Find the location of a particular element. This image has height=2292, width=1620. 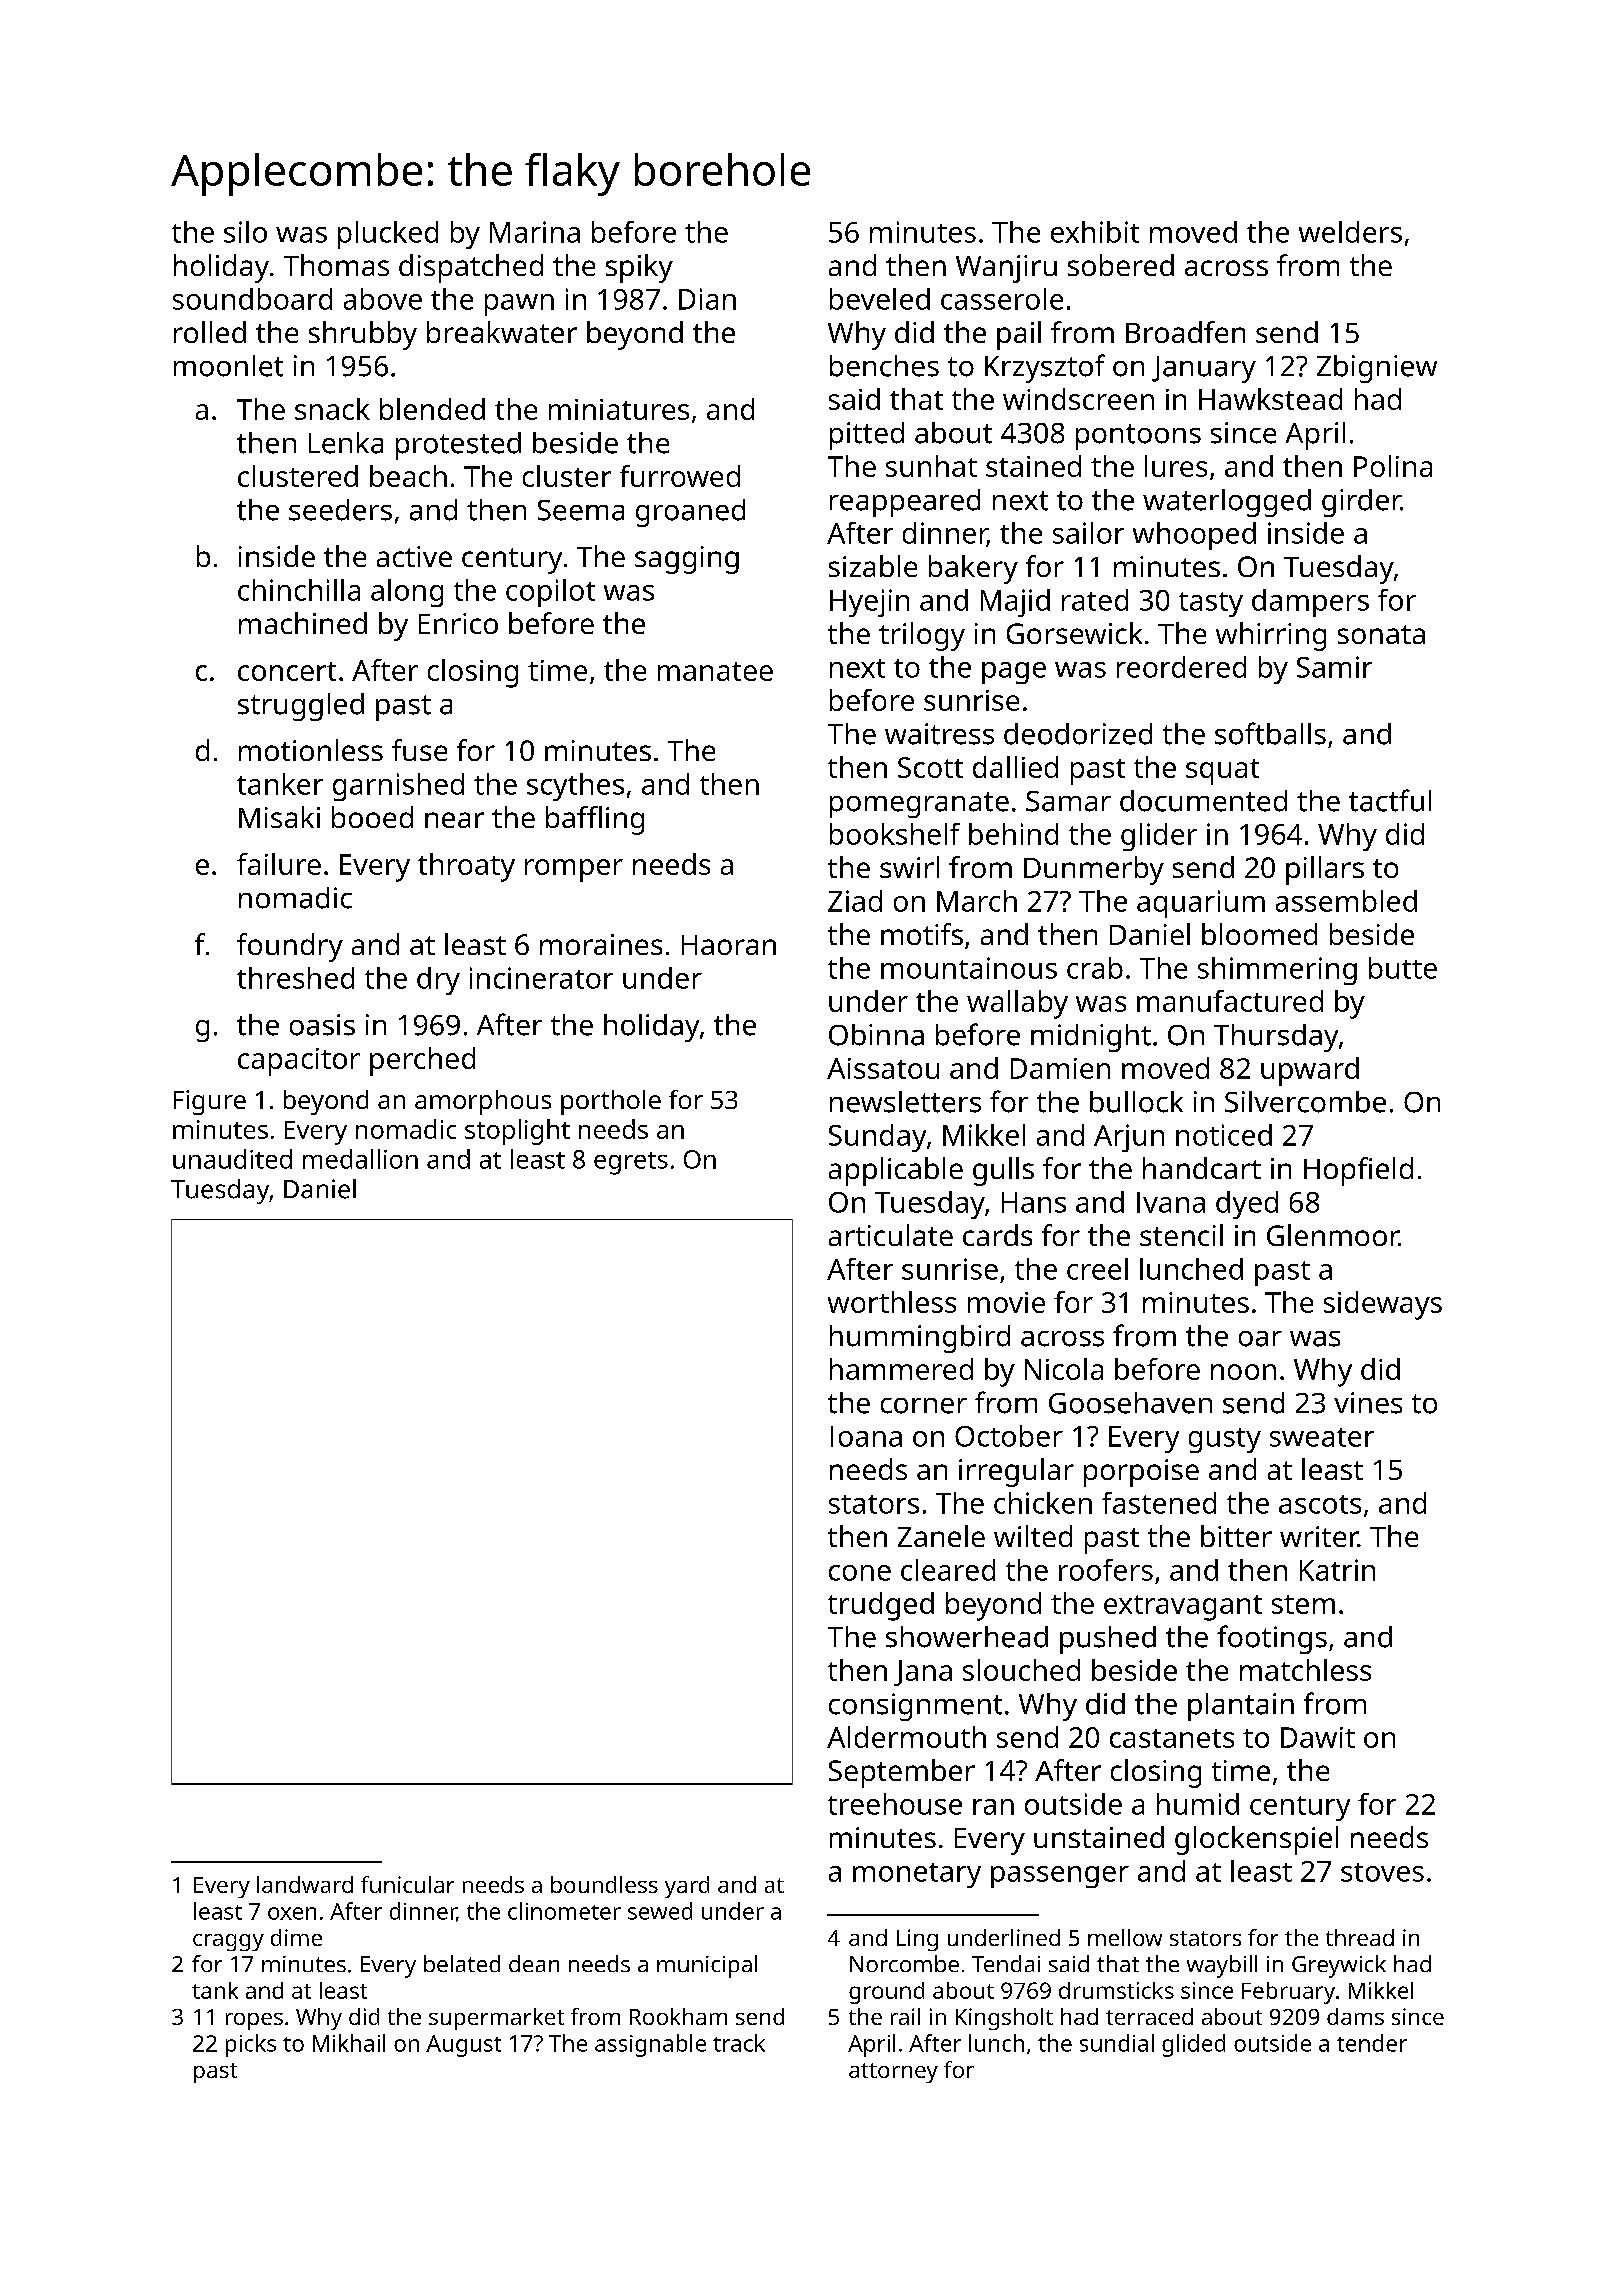

yard is located at coordinates (687, 1887).
